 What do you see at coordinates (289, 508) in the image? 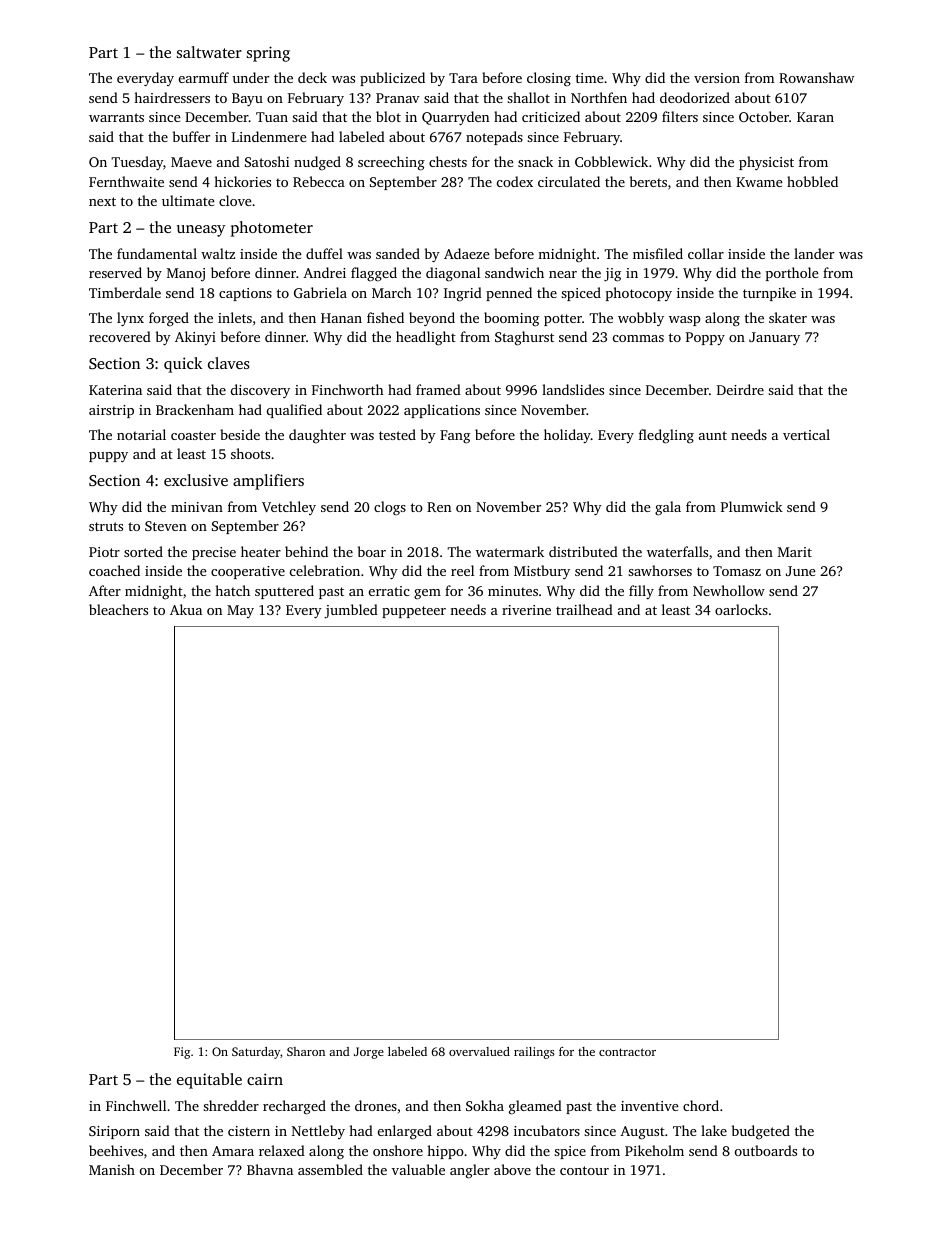
I see `Vetchley` at bounding box center [289, 508].
